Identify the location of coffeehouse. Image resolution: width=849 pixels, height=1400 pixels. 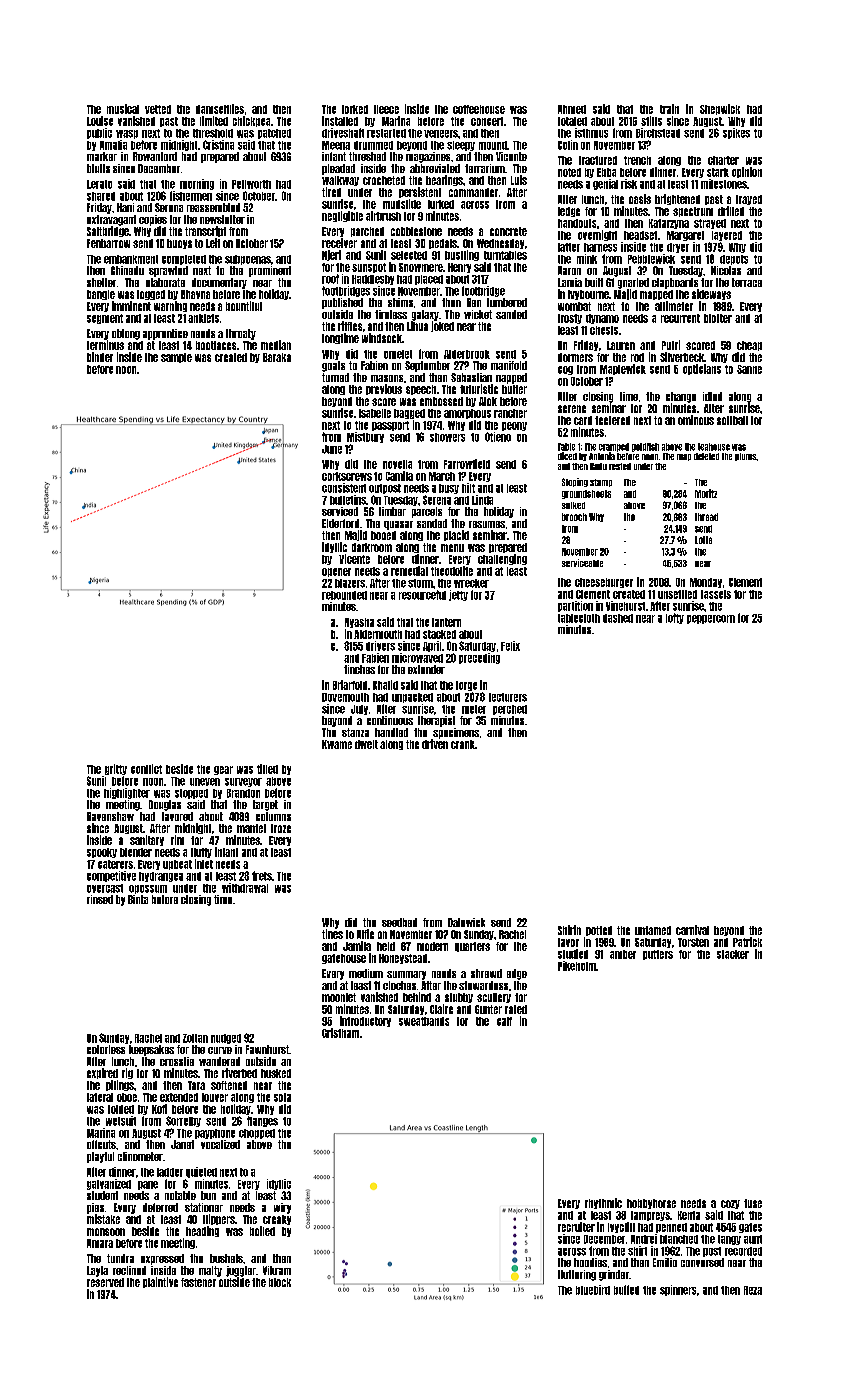
(479, 109).
